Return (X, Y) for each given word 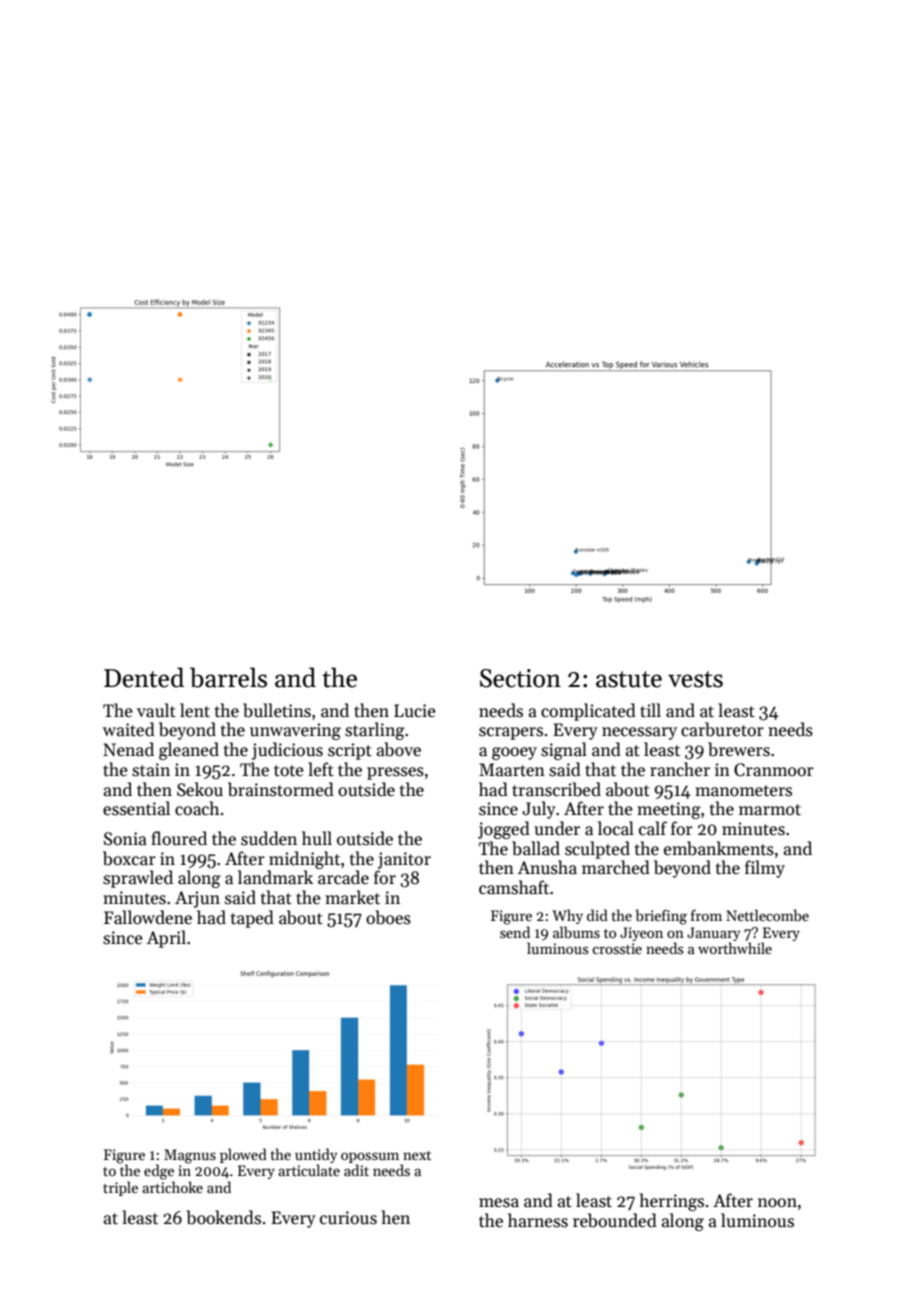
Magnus (190, 1156)
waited (129, 729)
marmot (770, 810)
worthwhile (735, 948)
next (417, 1155)
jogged (504, 830)
